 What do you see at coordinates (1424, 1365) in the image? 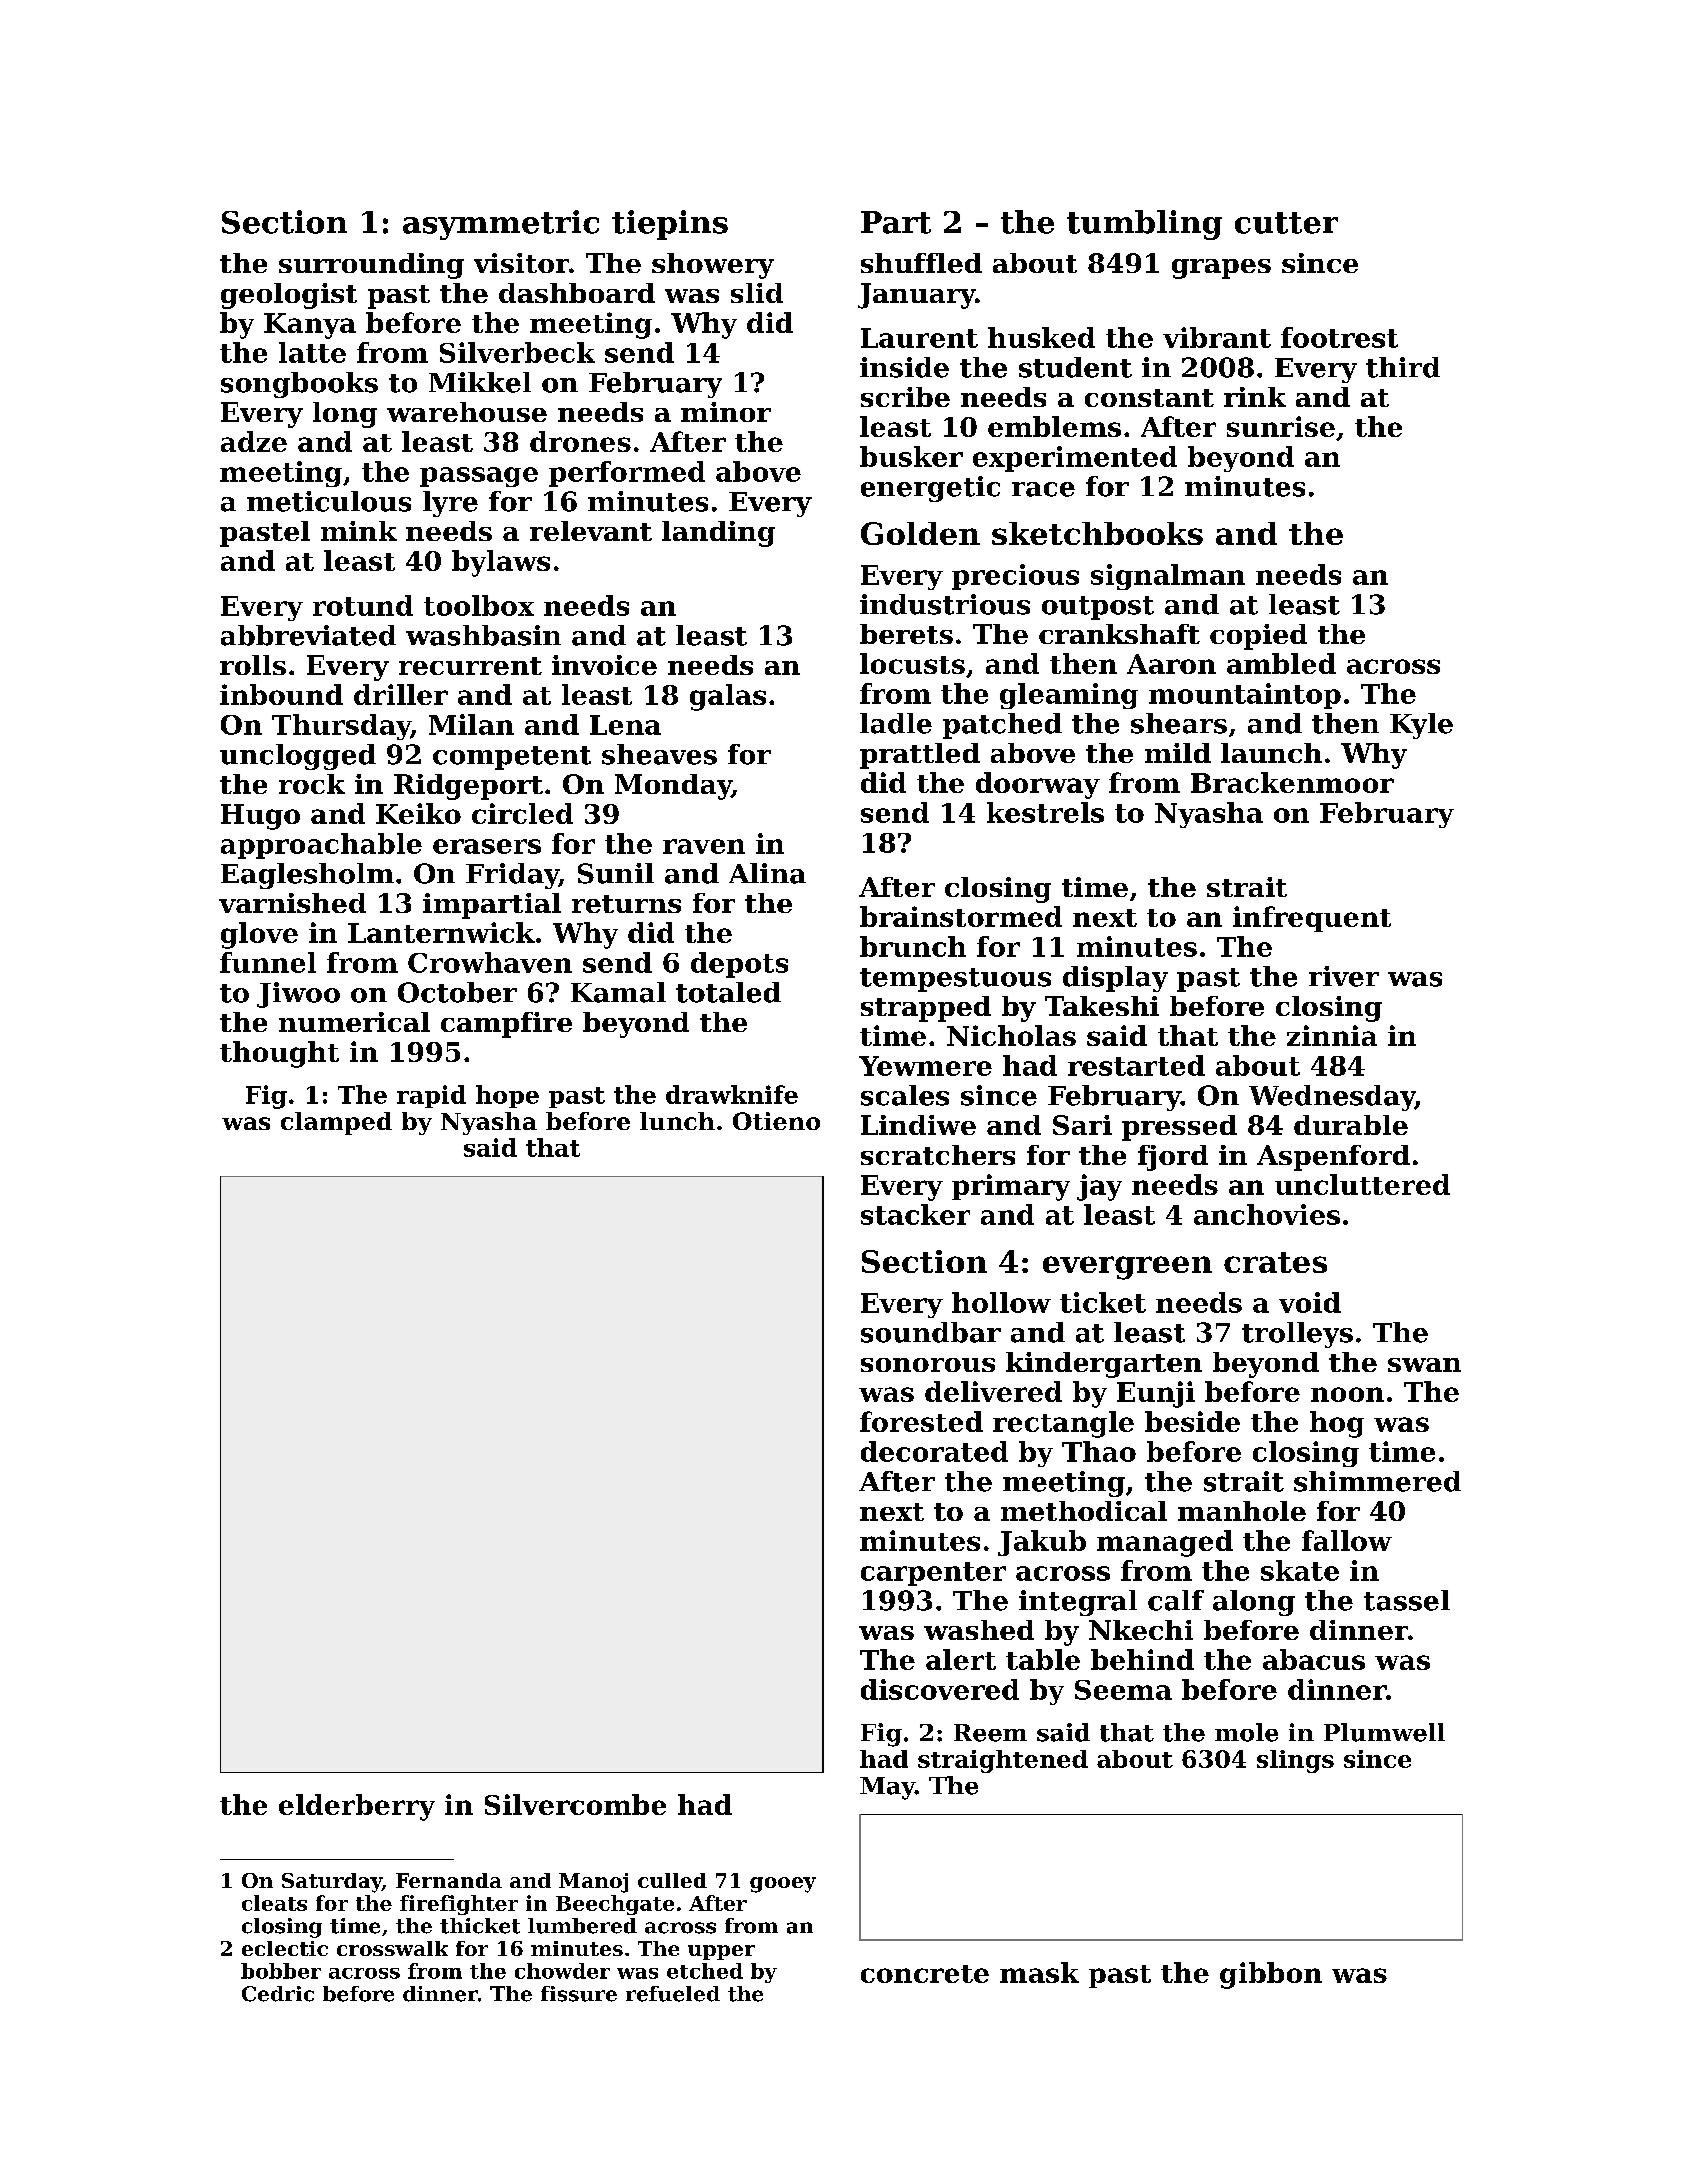
I see `swan` at bounding box center [1424, 1365].
